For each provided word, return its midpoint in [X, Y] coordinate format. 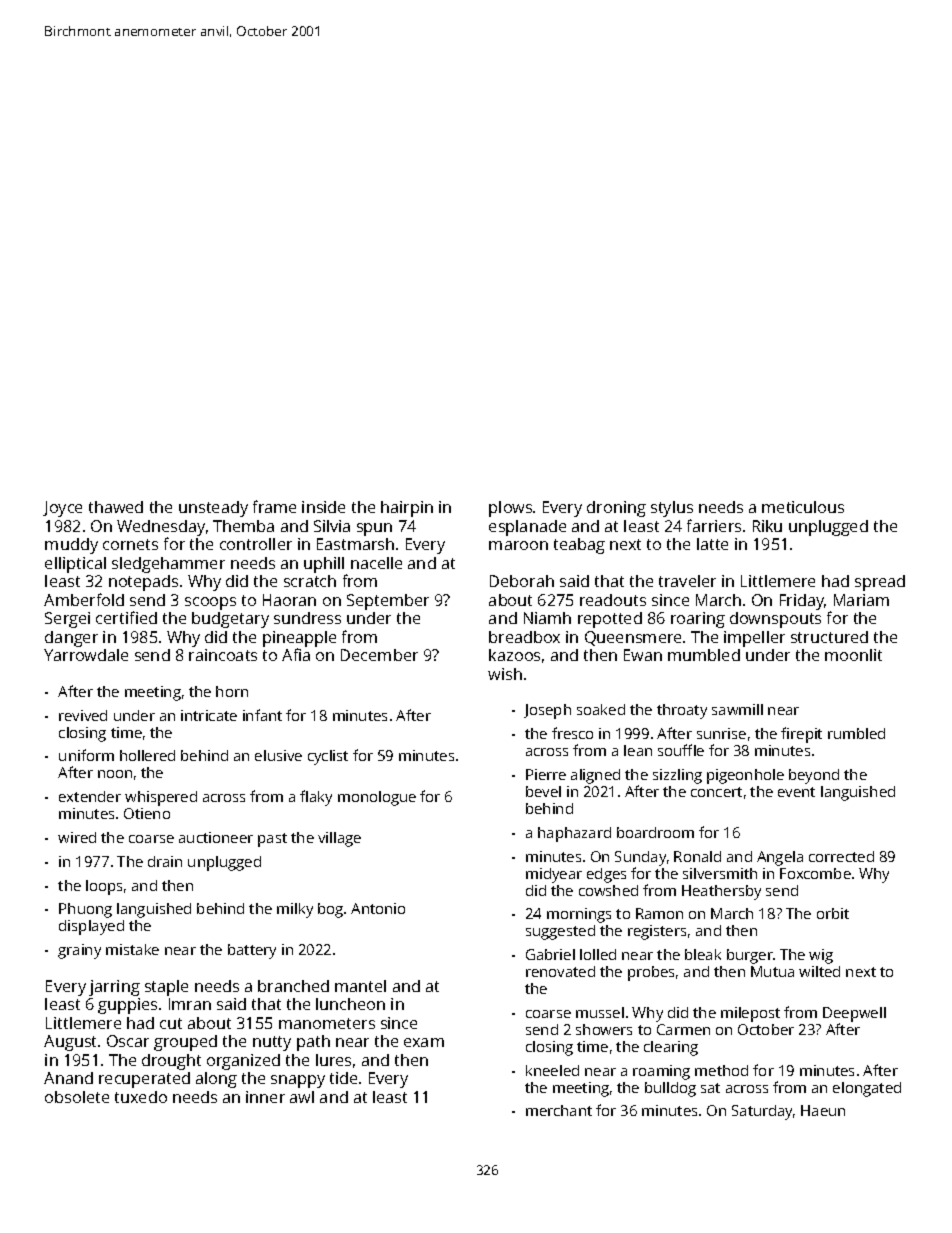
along [216, 1080]
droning [616, 509]
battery [252, 951]
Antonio [378, 908]
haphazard [574, 834]
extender [90, 796]
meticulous [803, 507]
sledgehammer [168, 565]
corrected [841, 856]
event [796, 792]
